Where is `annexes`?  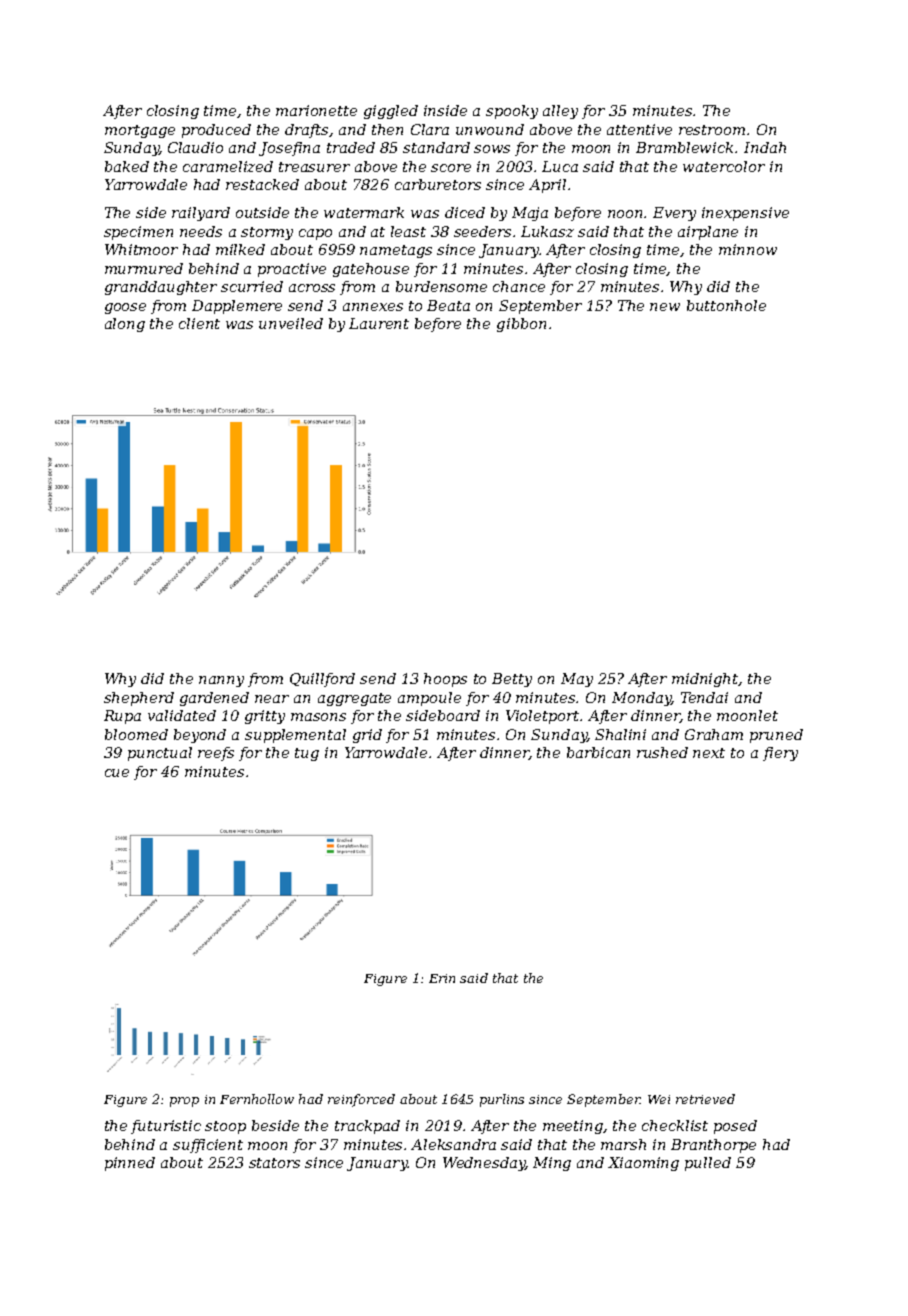 annexes is located at coordinates (373, 307).
